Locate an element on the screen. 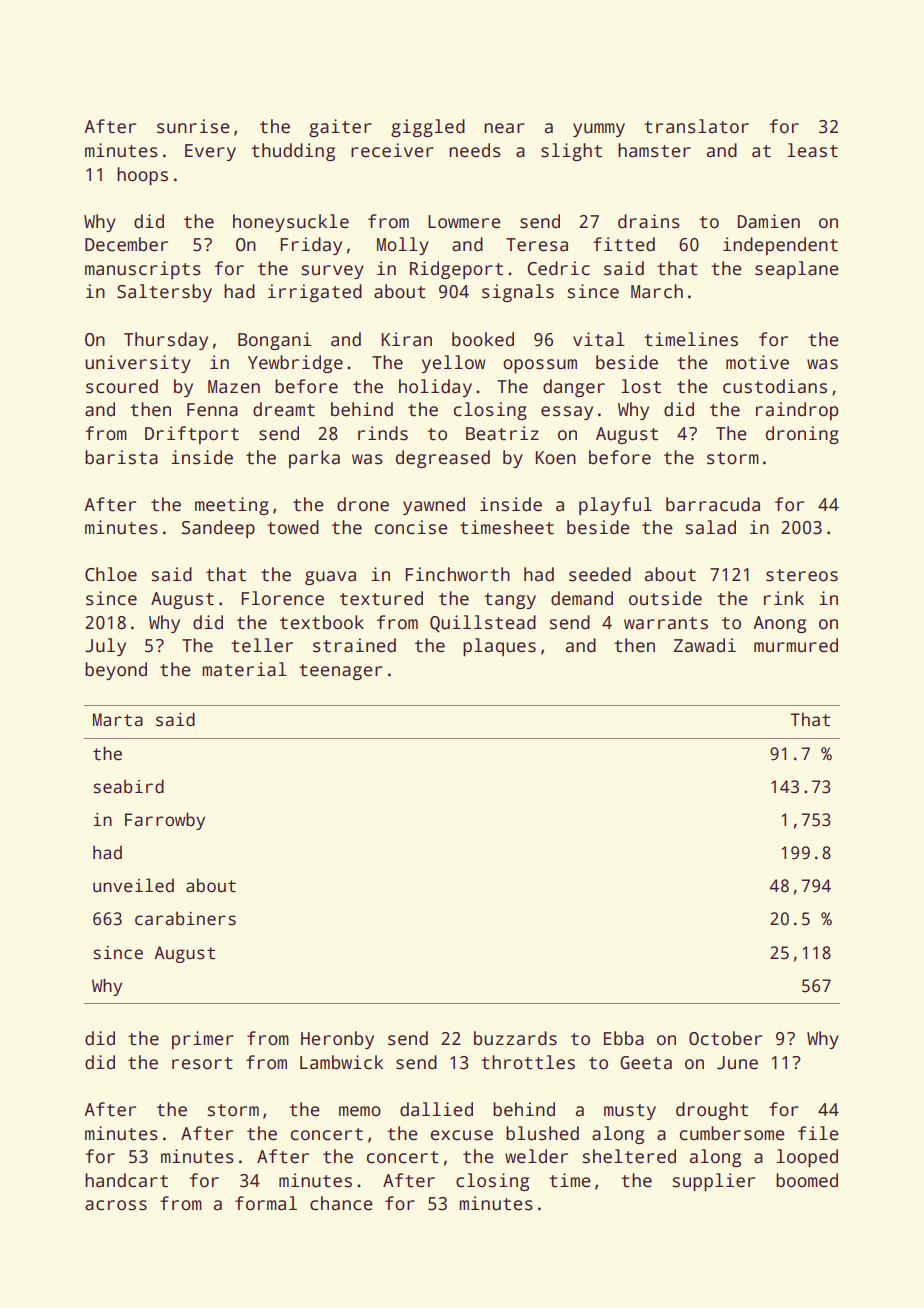 This screenshot has height=1308, width=924. sunrise is located at coordinates (193, 126).
